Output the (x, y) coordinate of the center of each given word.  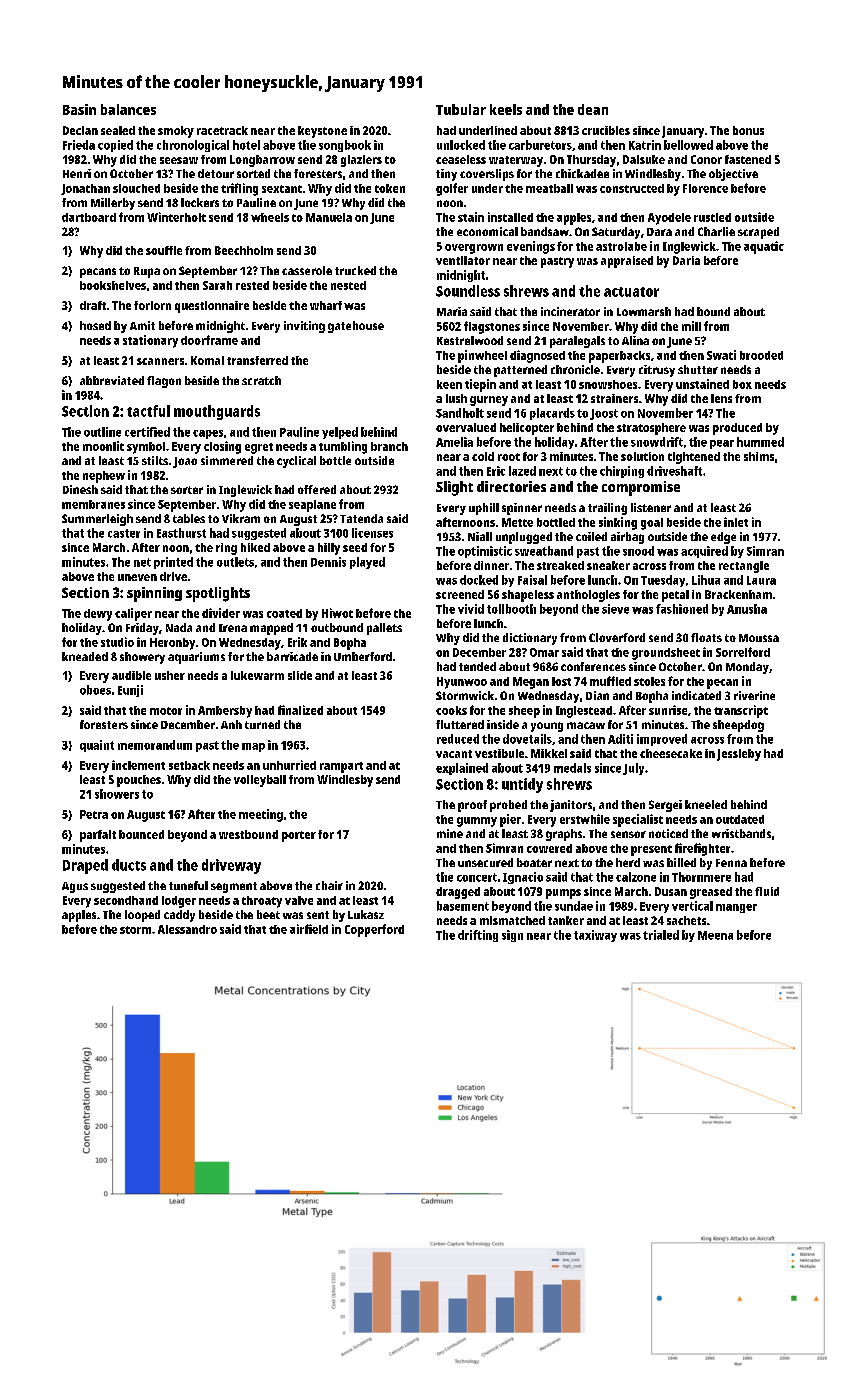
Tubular (461, 109)
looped (142, 916)
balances (128, 109)
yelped (340, 433)
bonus (748, 130)
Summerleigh (97, 520)
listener (651, 507)
